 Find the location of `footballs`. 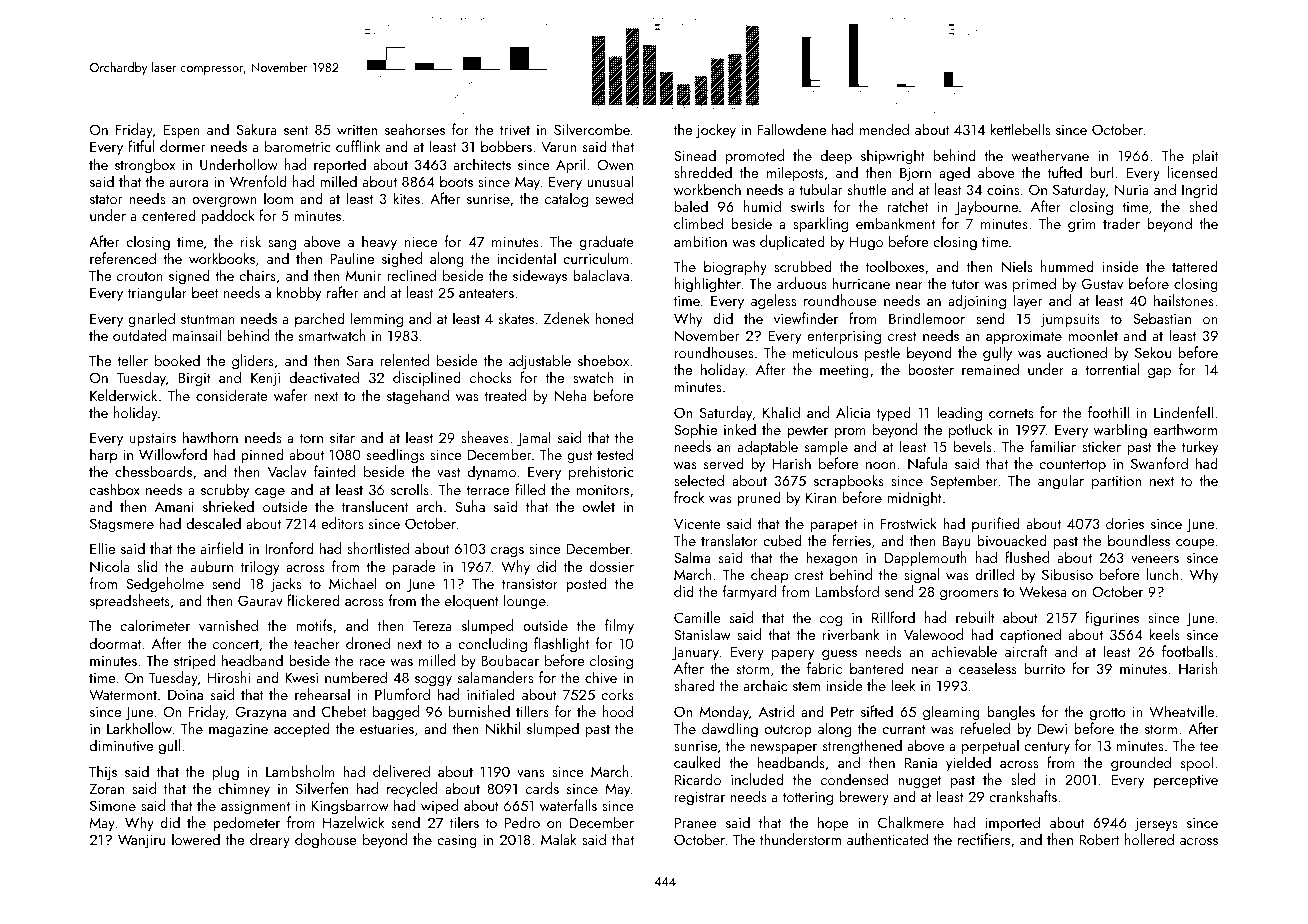

footballs is located at coordinates (1188, 651).
